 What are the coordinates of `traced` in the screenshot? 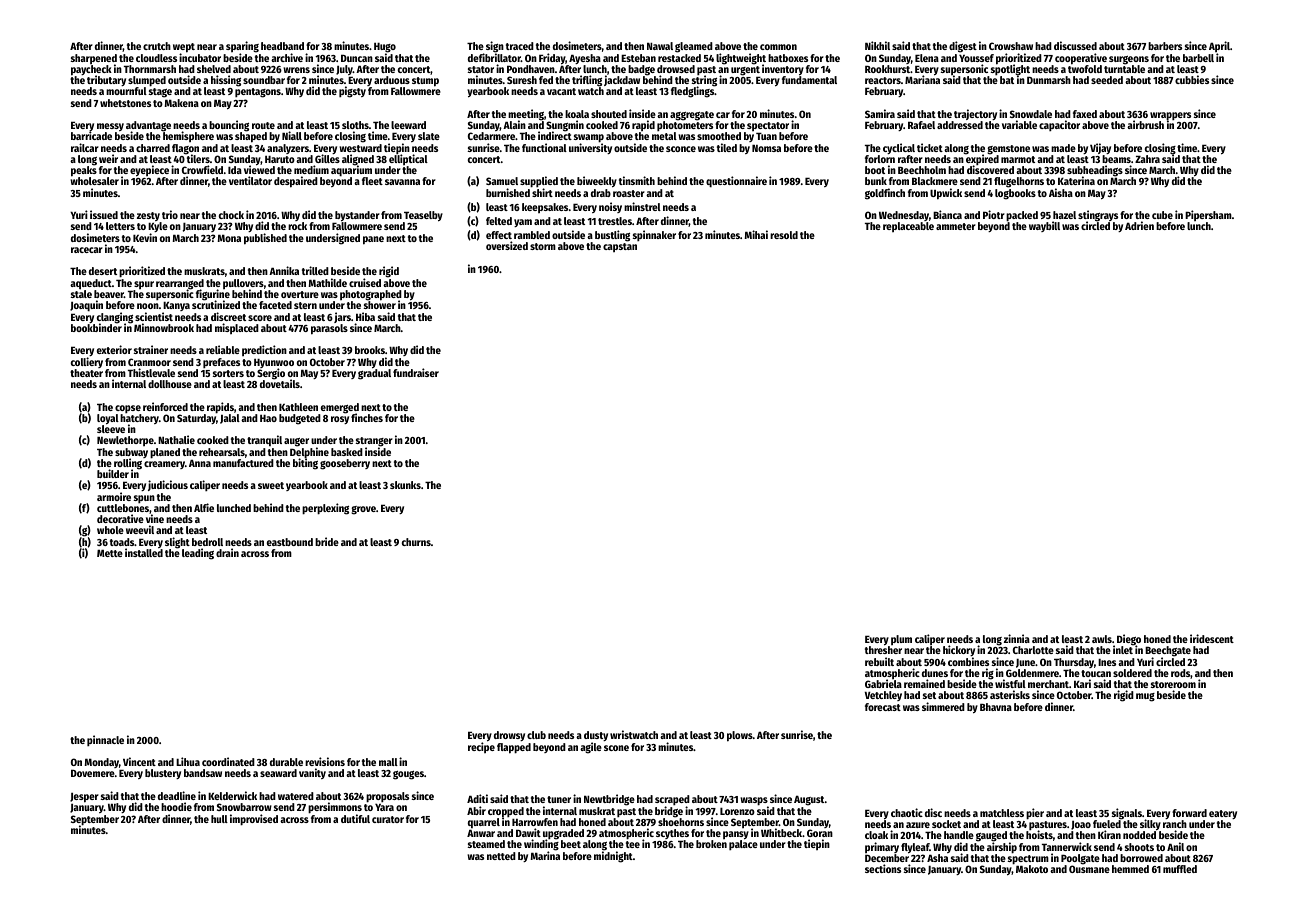 It's located at (520, 46).
